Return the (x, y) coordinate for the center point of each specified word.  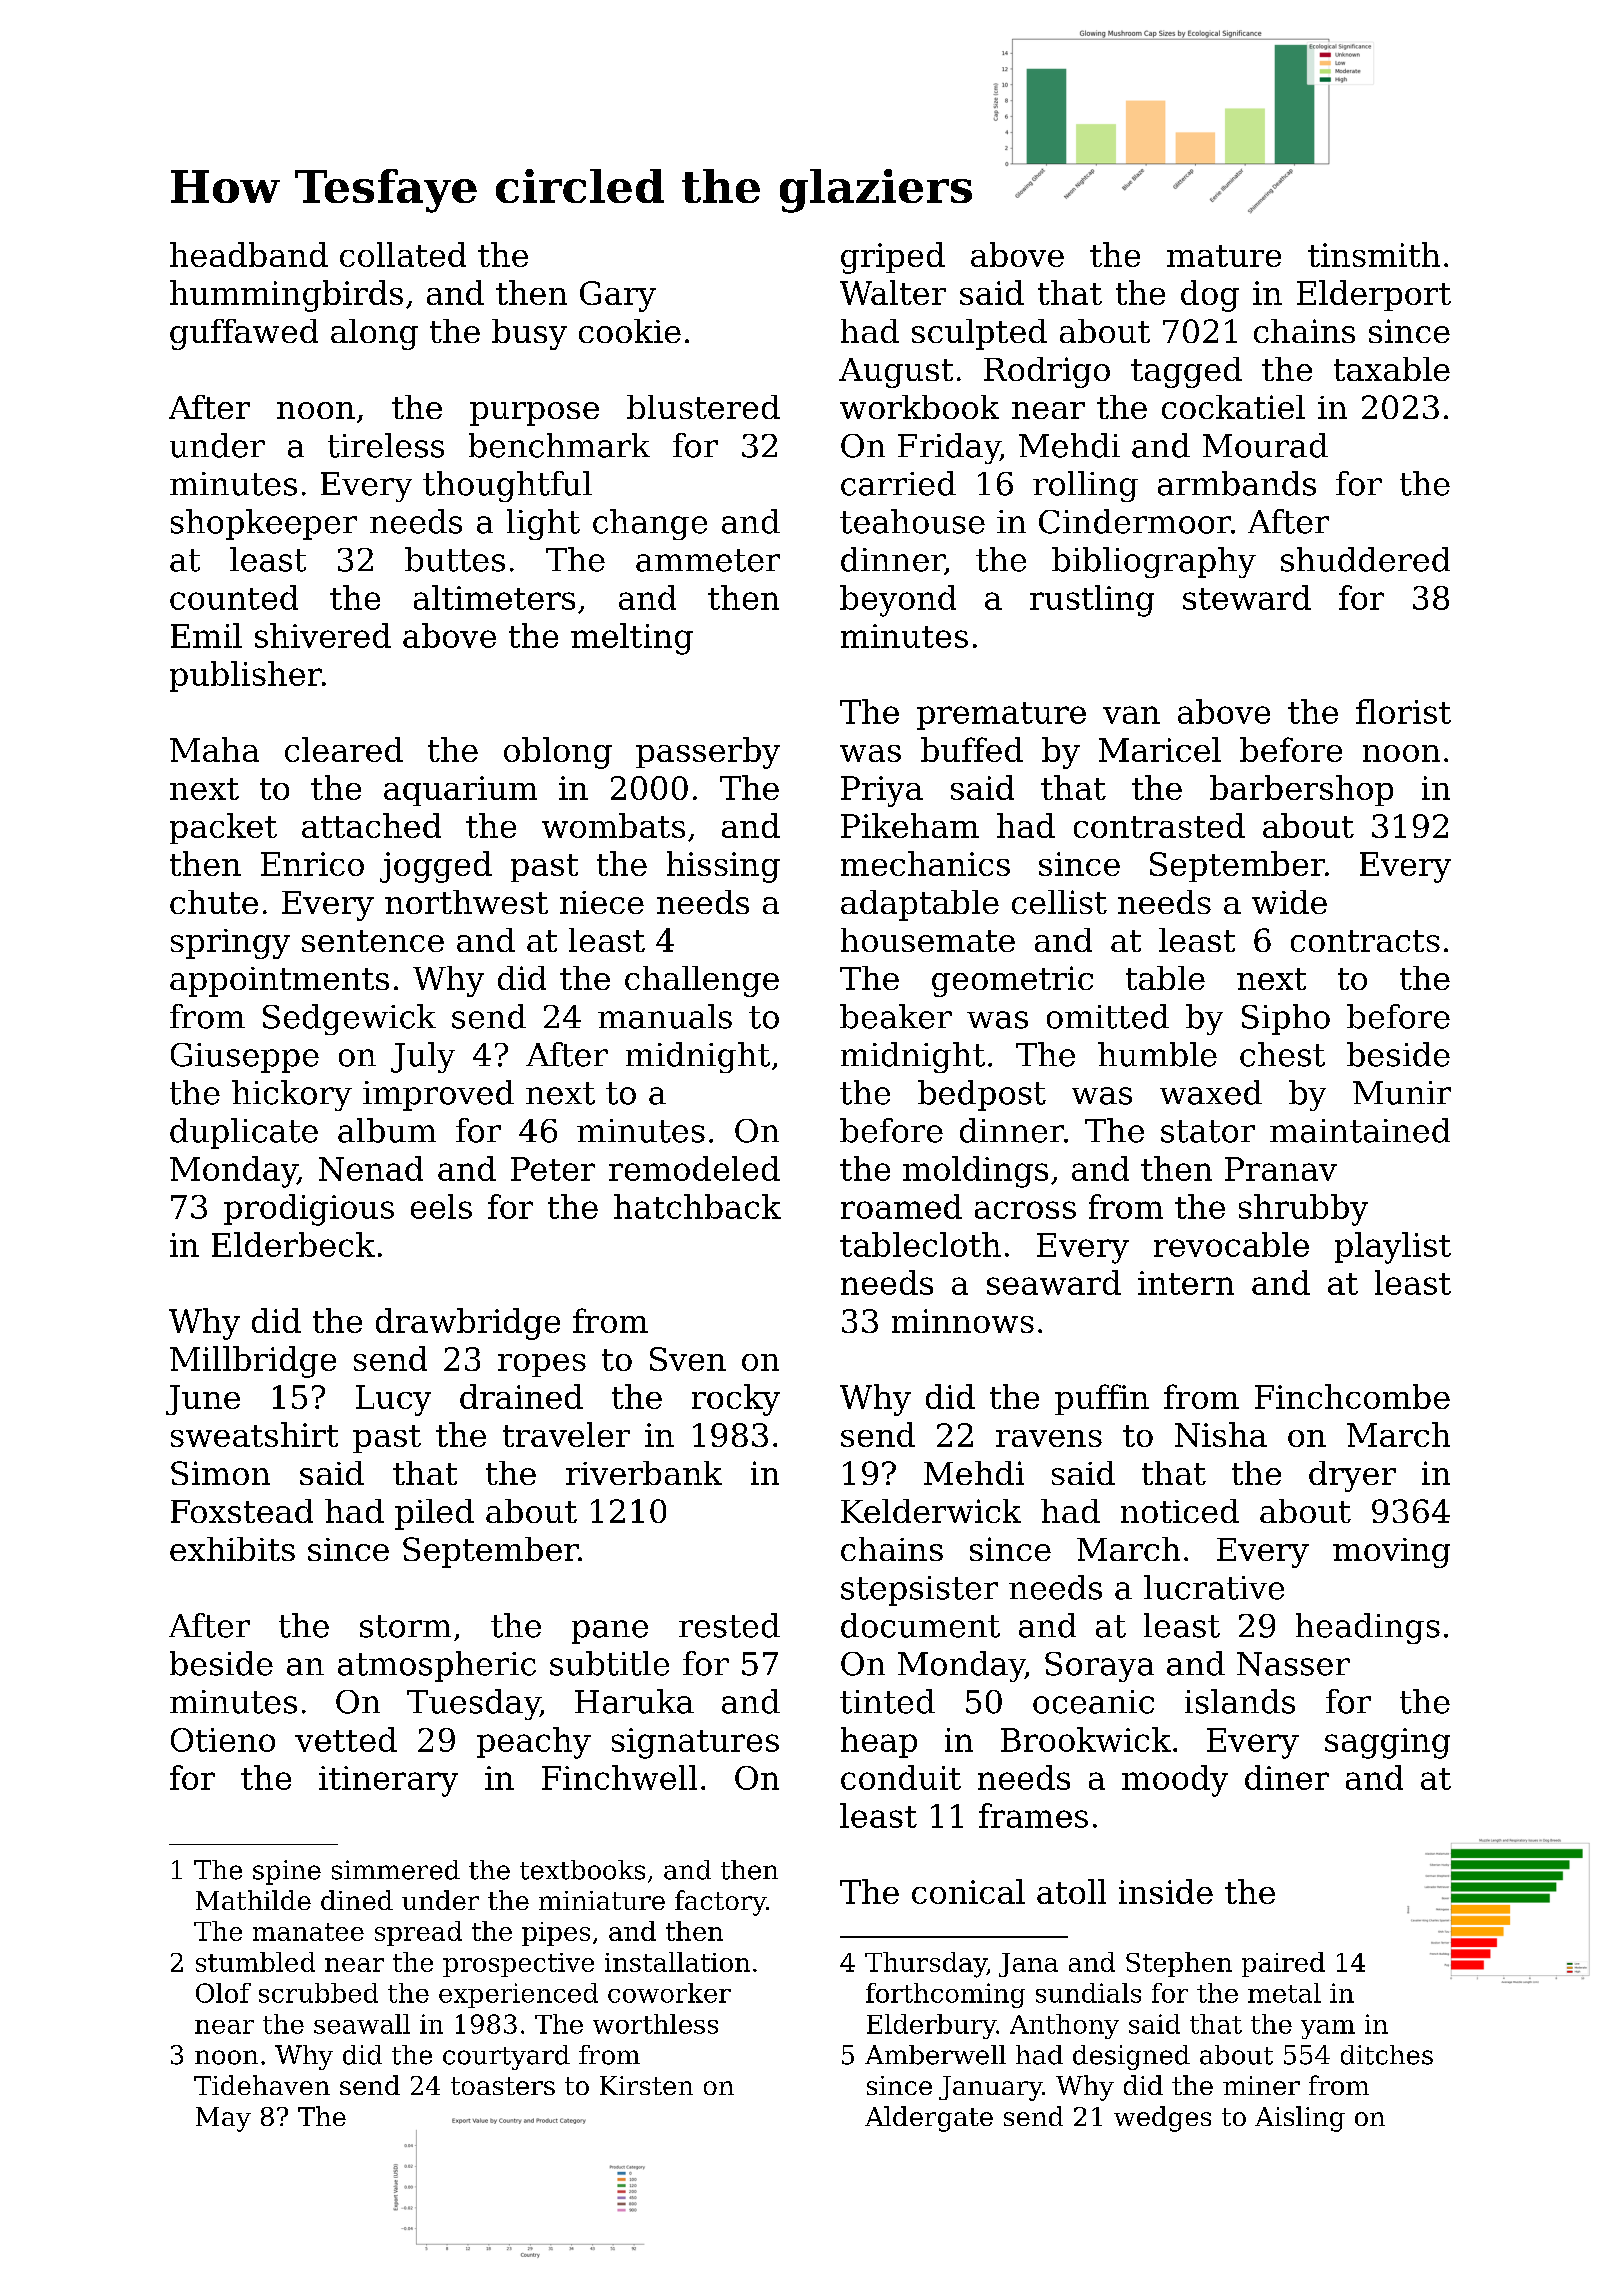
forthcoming (945, 1995)
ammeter (708, 560)
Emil (206, 635)
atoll (1071, 1891)
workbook (919, 407)
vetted (346, 1739)
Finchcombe (1352, 1396)
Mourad (1265, 445)
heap (879, 1742)
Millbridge (253, 1362)
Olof (223, 1993)
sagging (1387, 1743)
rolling (1085, 486)
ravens (1049, 1438)
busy (529, 334)
